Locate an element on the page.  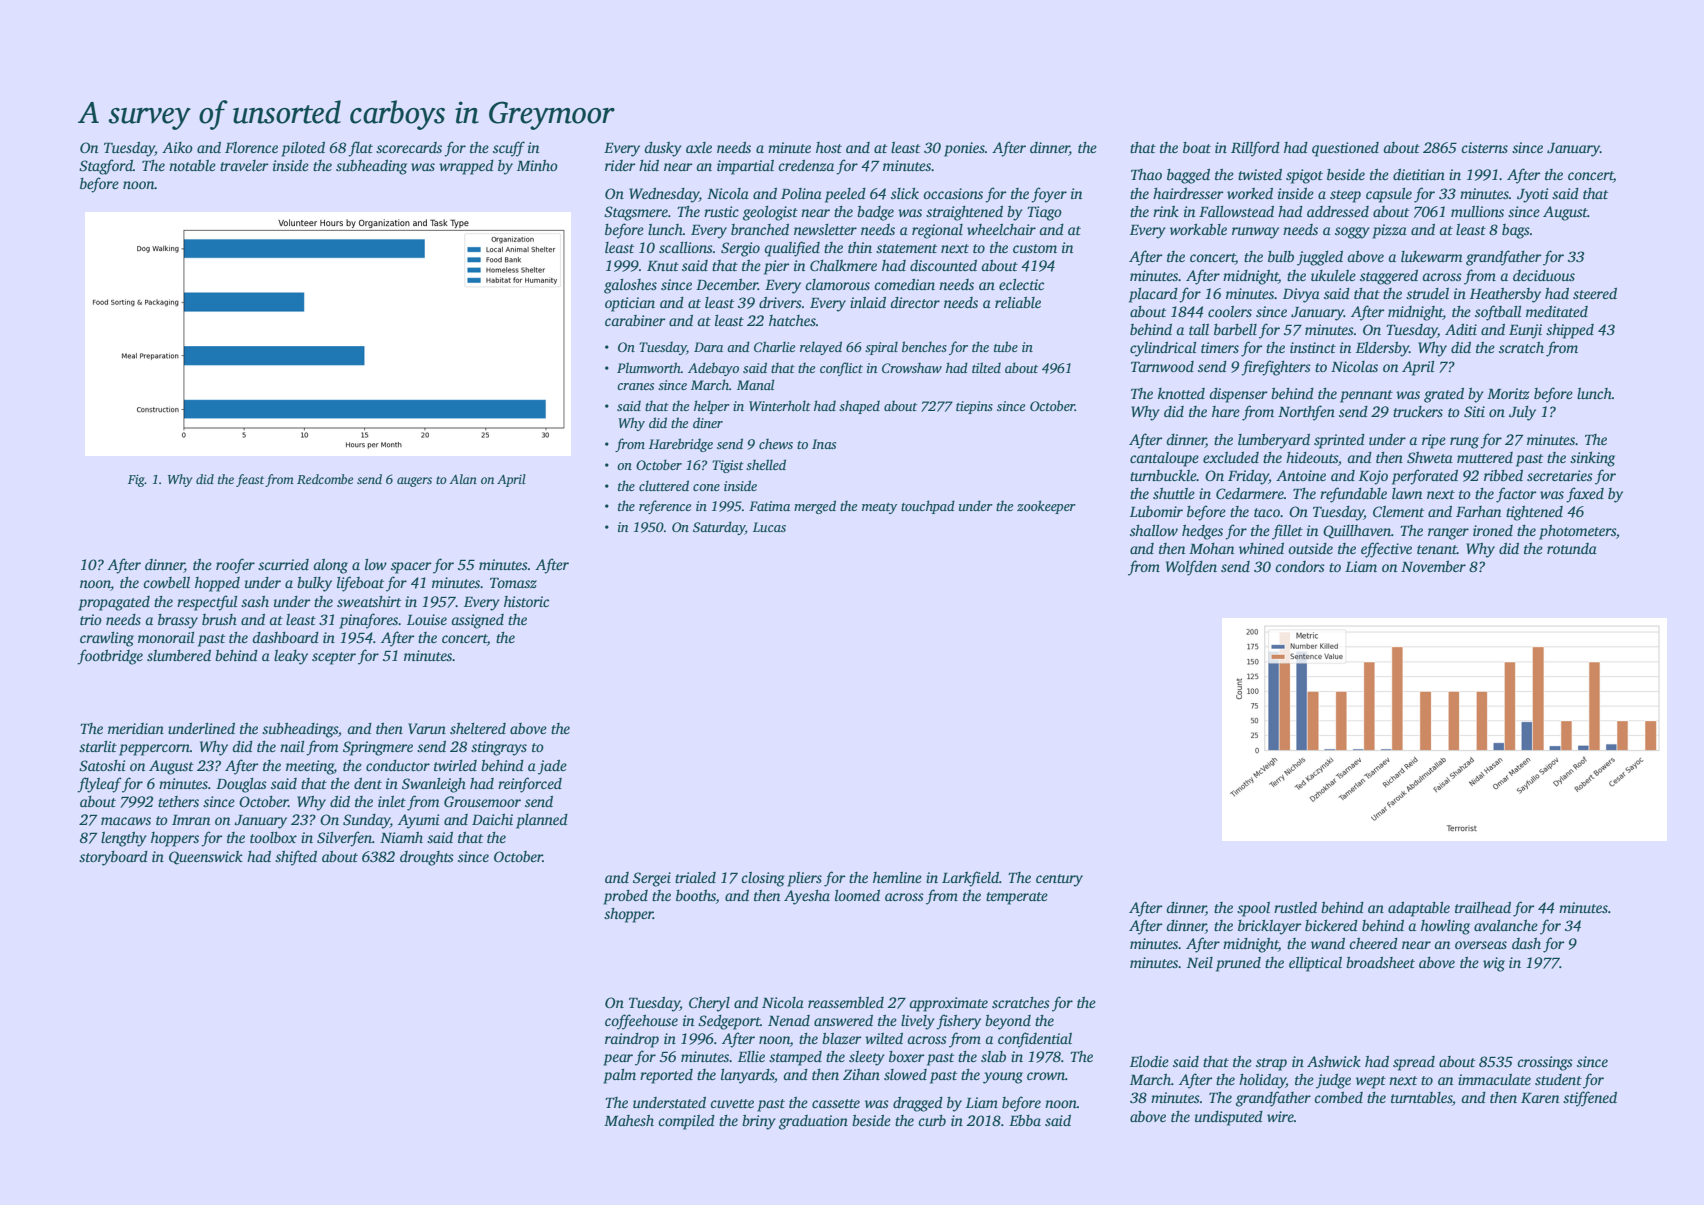
historic is located at coordinates (526, 601).
